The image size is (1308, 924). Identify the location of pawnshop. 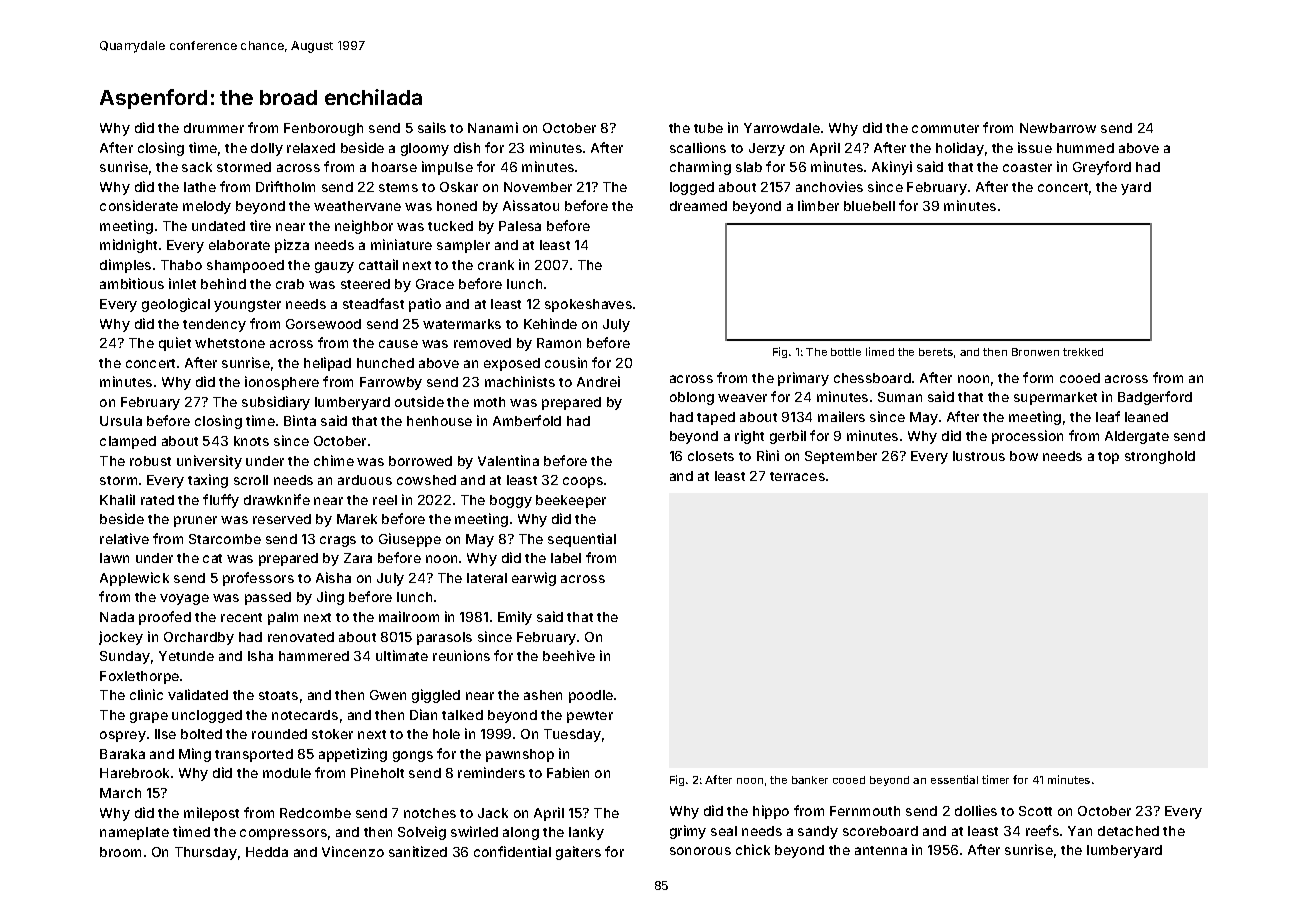
(520, 755).
